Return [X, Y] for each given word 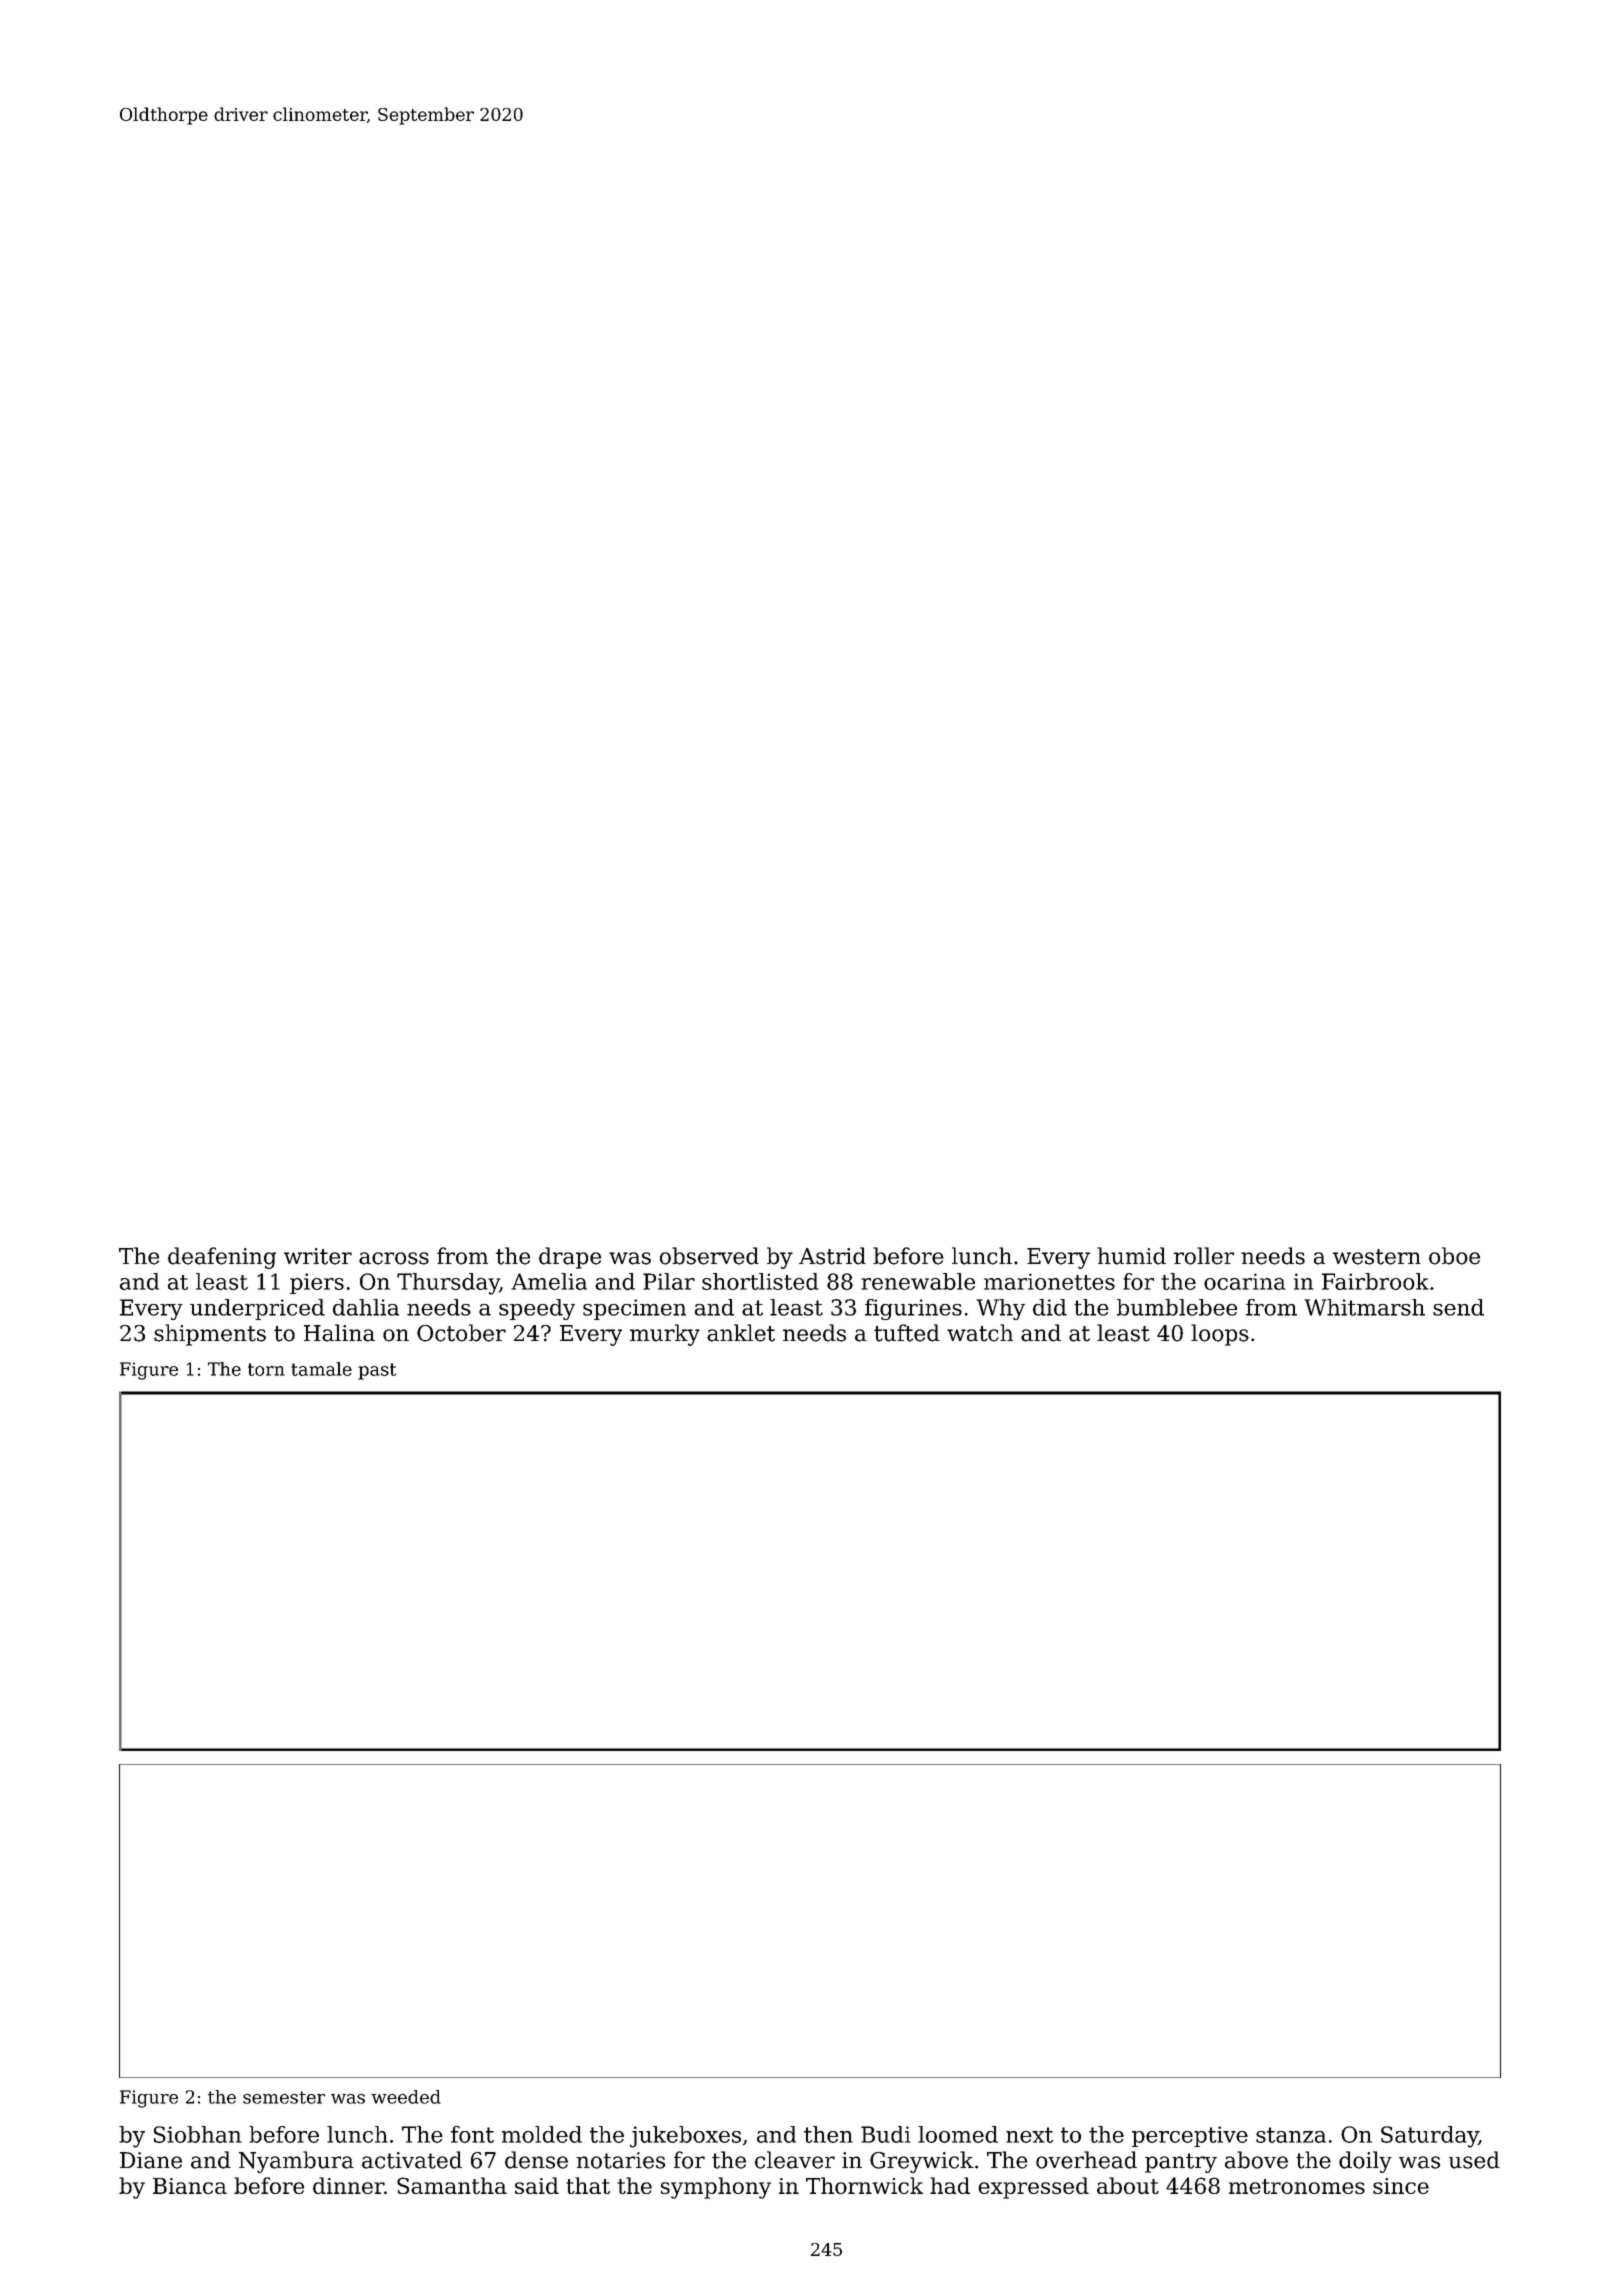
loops [1220, 1335]
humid [1131, 1256]
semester [284, 2097]
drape [570, 1258]
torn [266, 1369]
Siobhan [198, 2134]
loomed [958, 2134]
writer [318, 1256]
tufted [907, 1333]
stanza [1291, 2135]
